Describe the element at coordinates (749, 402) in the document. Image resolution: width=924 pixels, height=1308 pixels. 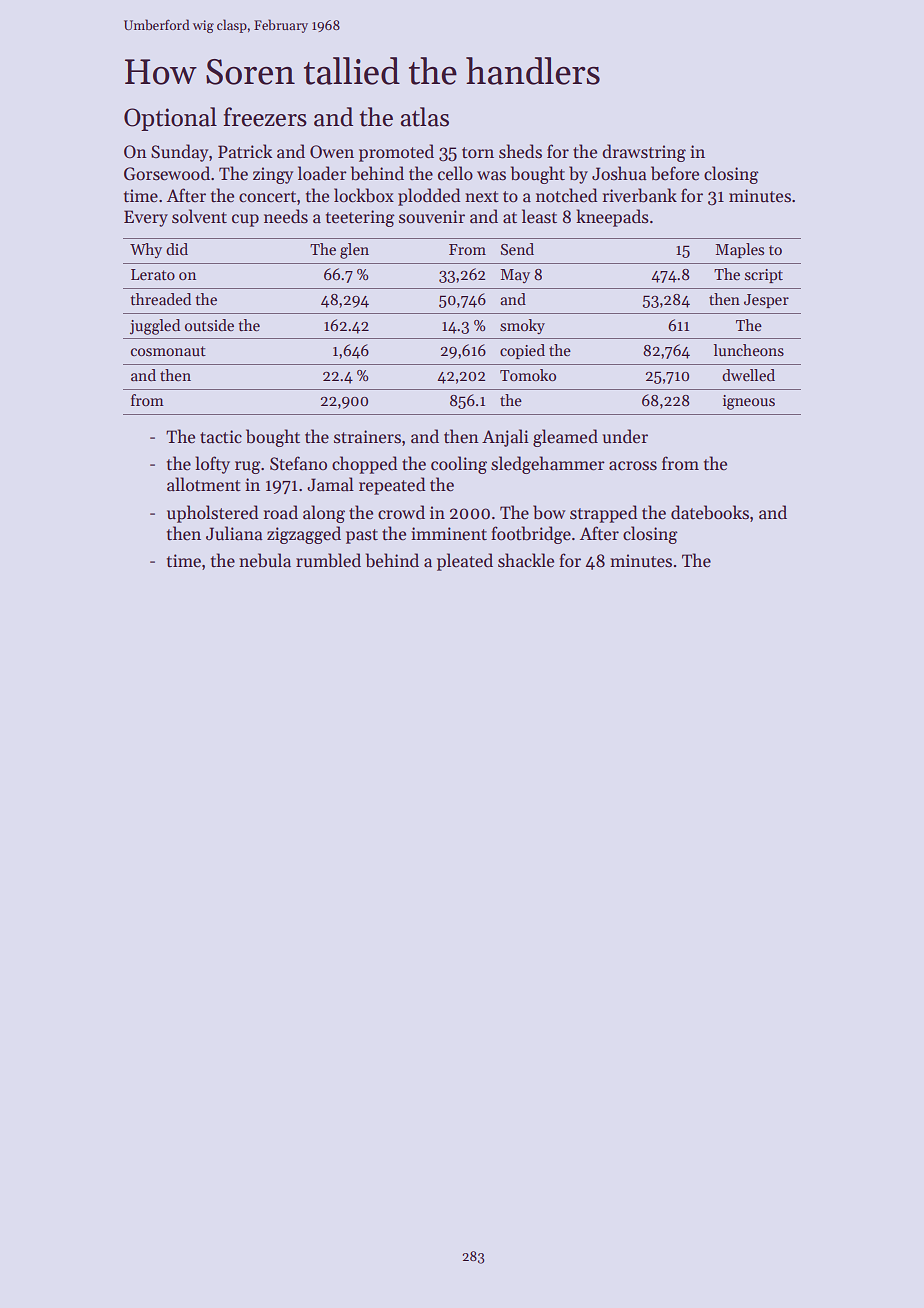
I see `igneous` at that location.
